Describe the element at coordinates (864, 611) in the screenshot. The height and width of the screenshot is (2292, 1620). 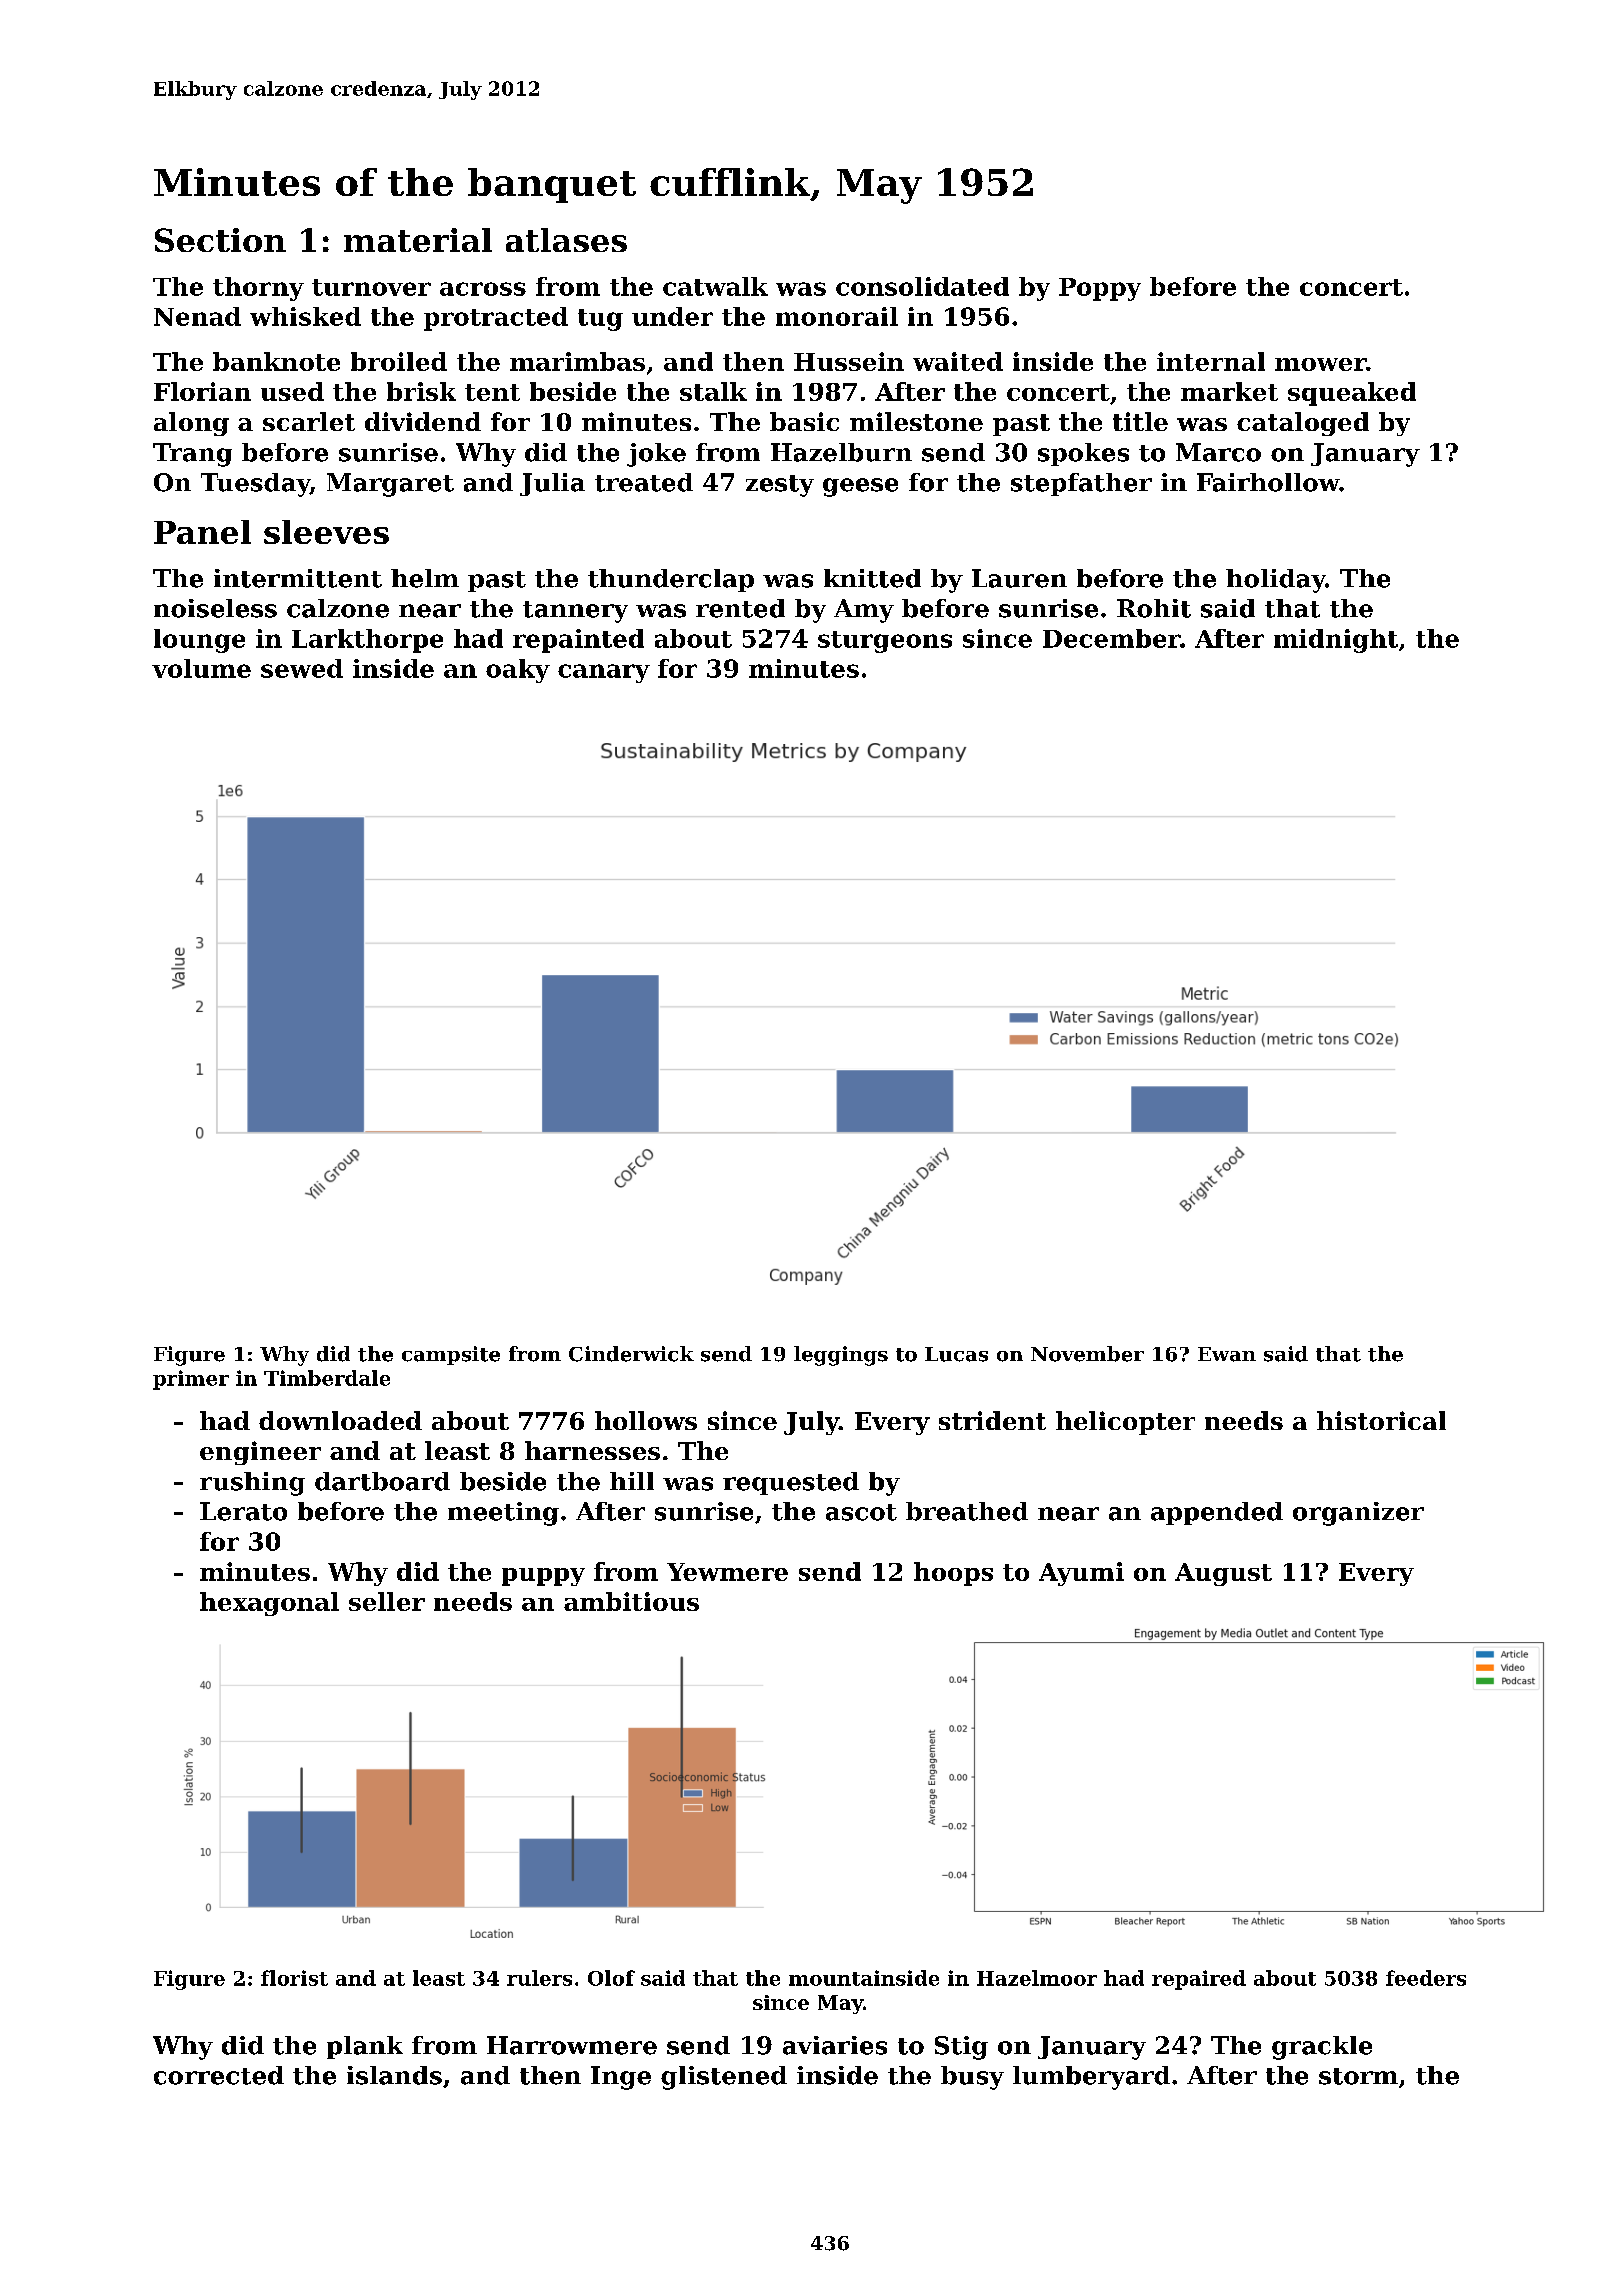
I see `Amy` at that location.
